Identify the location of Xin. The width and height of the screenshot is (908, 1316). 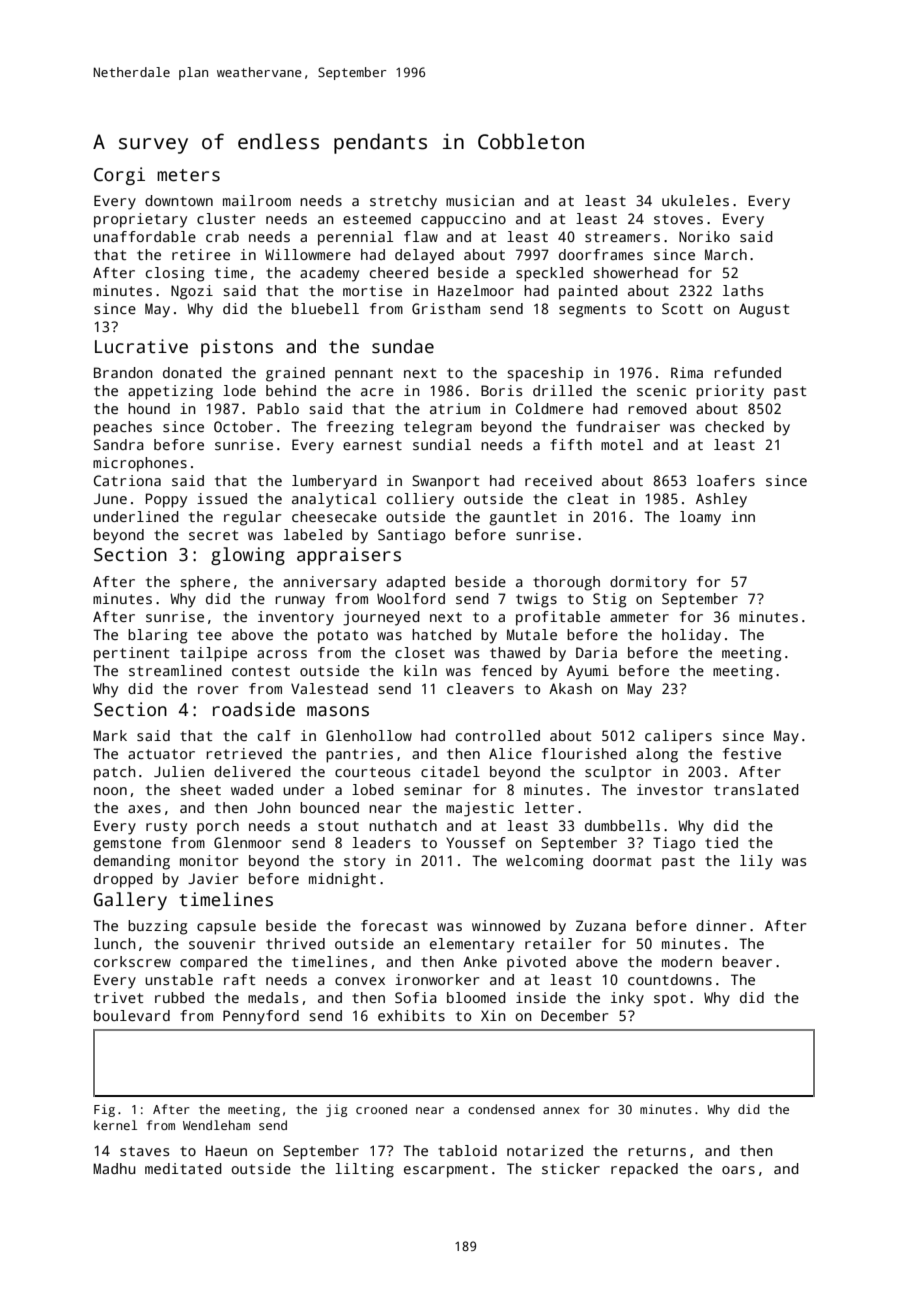
(493, 1015).
